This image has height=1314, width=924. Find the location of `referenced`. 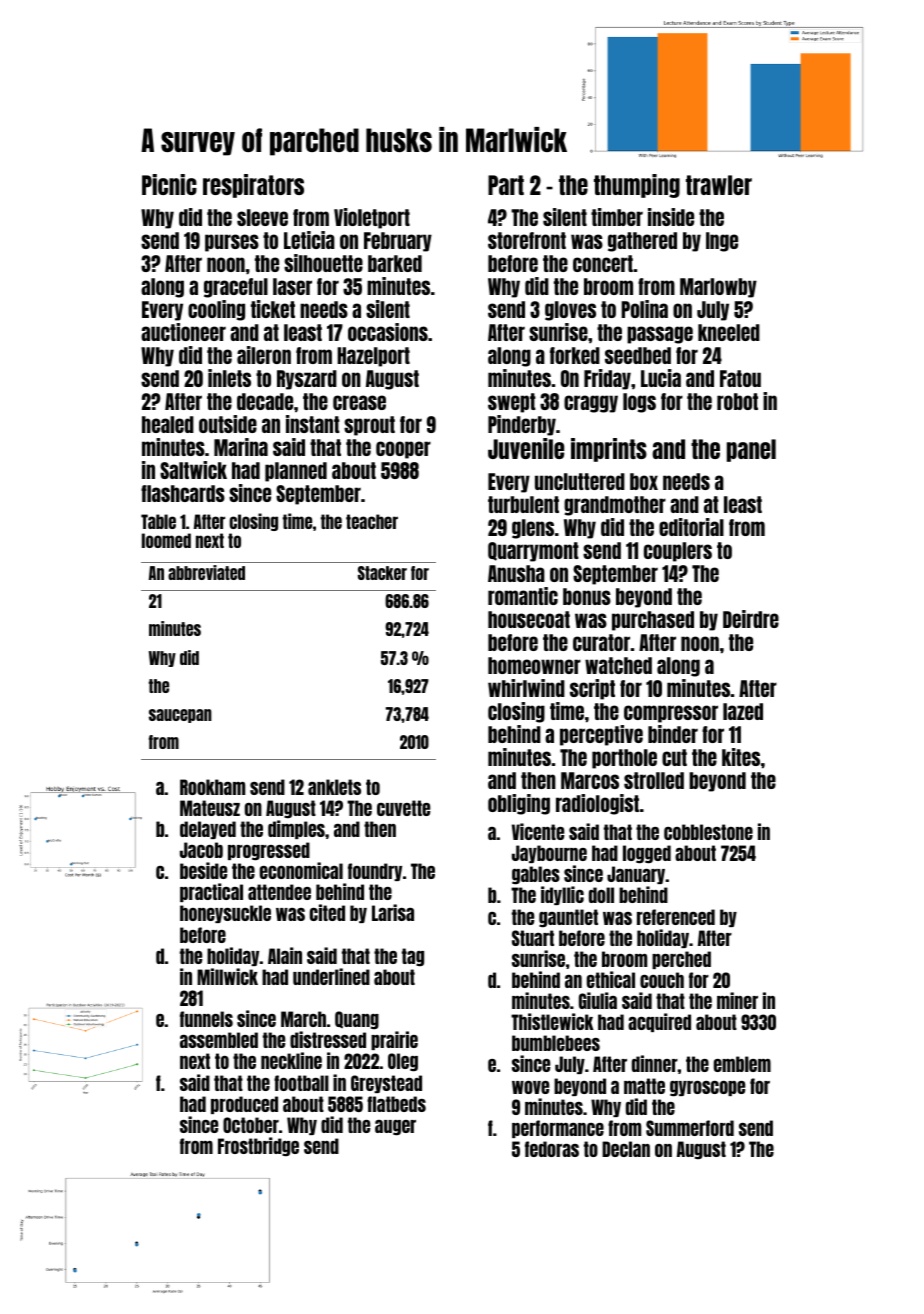

referenced is located at coordinates (676, 917).
